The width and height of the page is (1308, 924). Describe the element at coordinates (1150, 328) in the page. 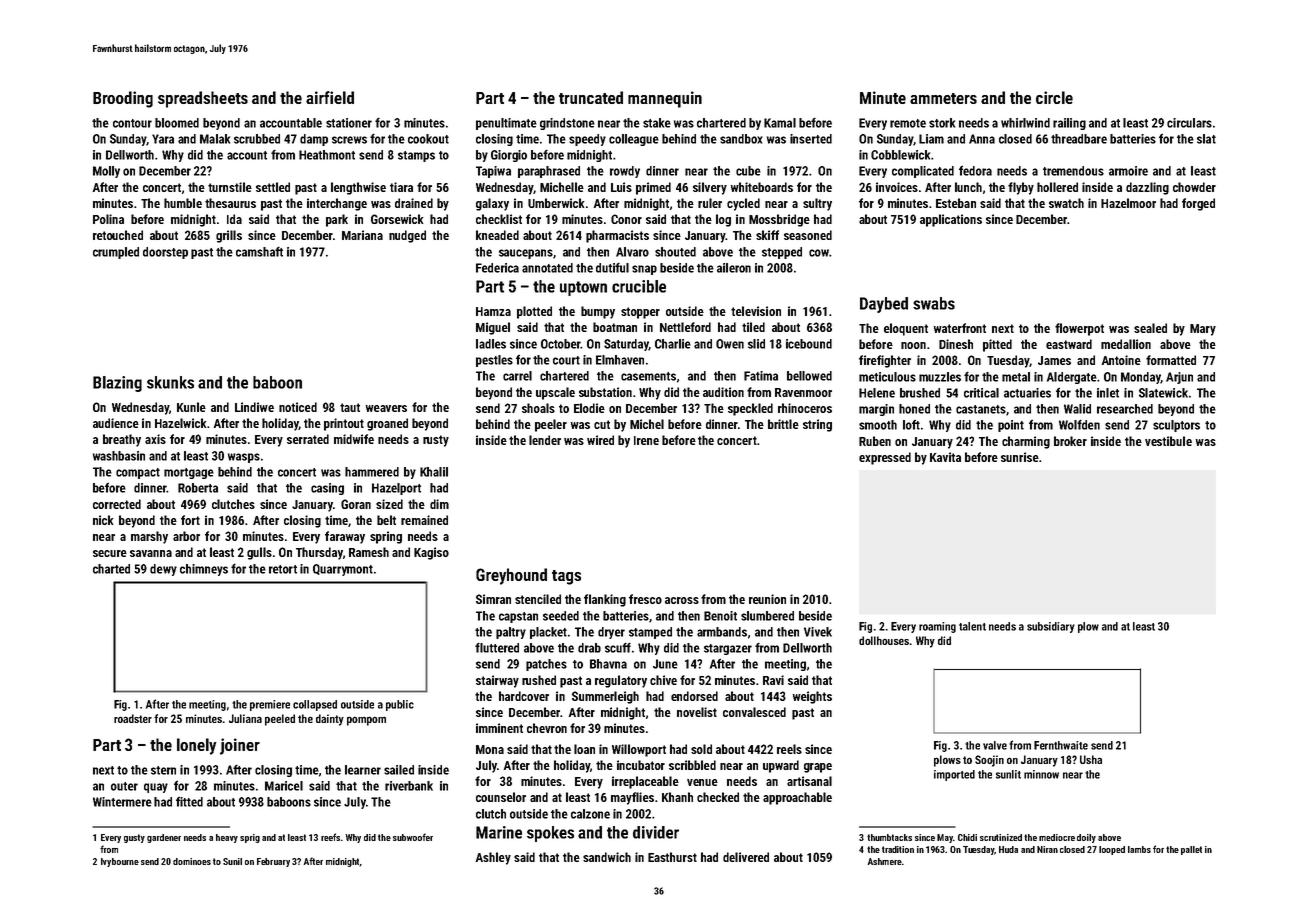

I see `sealed` at that location.
